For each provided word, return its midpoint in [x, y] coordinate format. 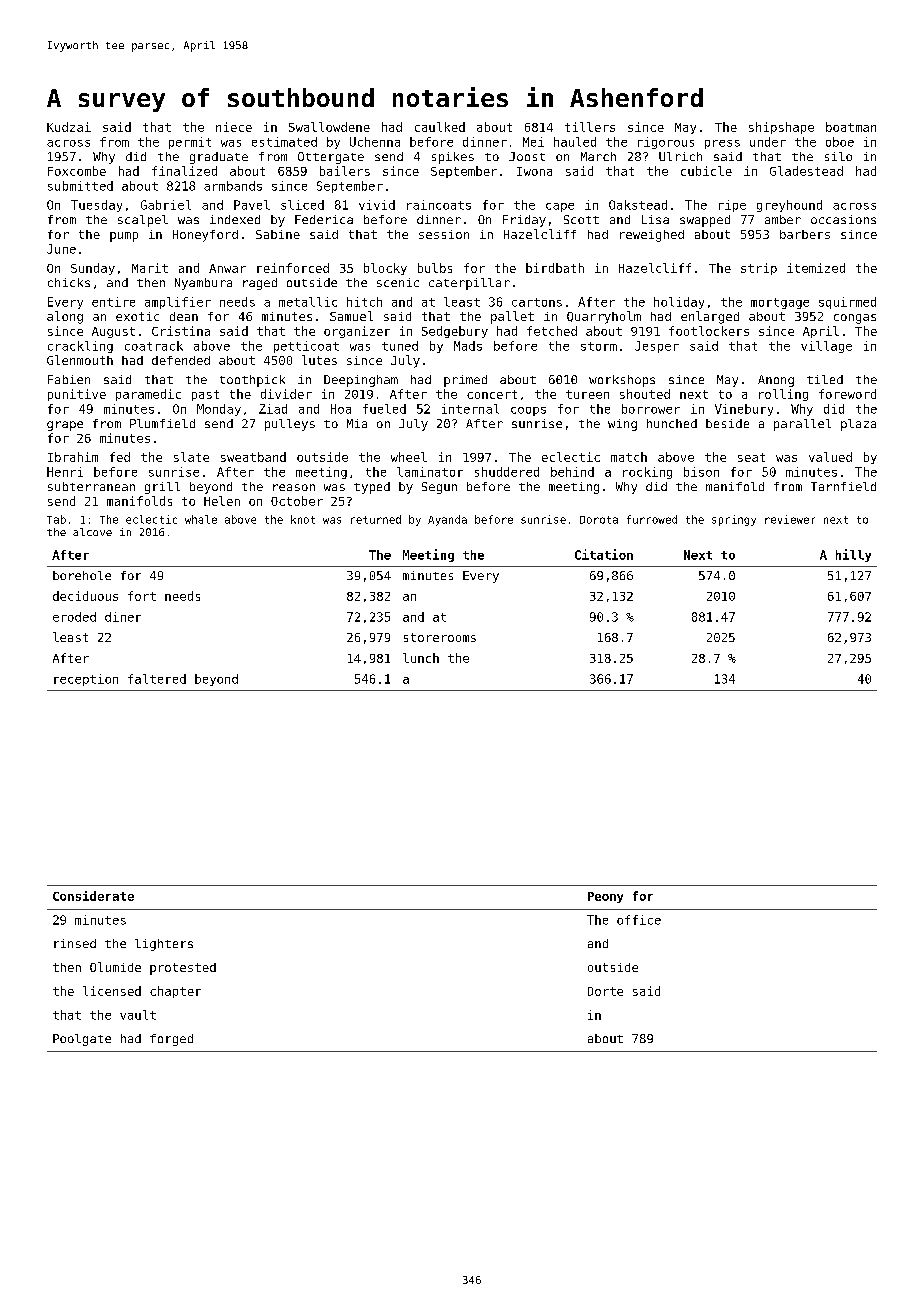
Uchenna [375, 142]
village [826, 347]
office [639, 920]
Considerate [93, 896]
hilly [853, 555]
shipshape [781, 128]
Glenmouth [80, 360]
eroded [74, 617]
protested [183, 969]
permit [190, 143]
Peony [605, 897]
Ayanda [447, 520]
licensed [112, 991]
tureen [587, 394]
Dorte [605, 991]
